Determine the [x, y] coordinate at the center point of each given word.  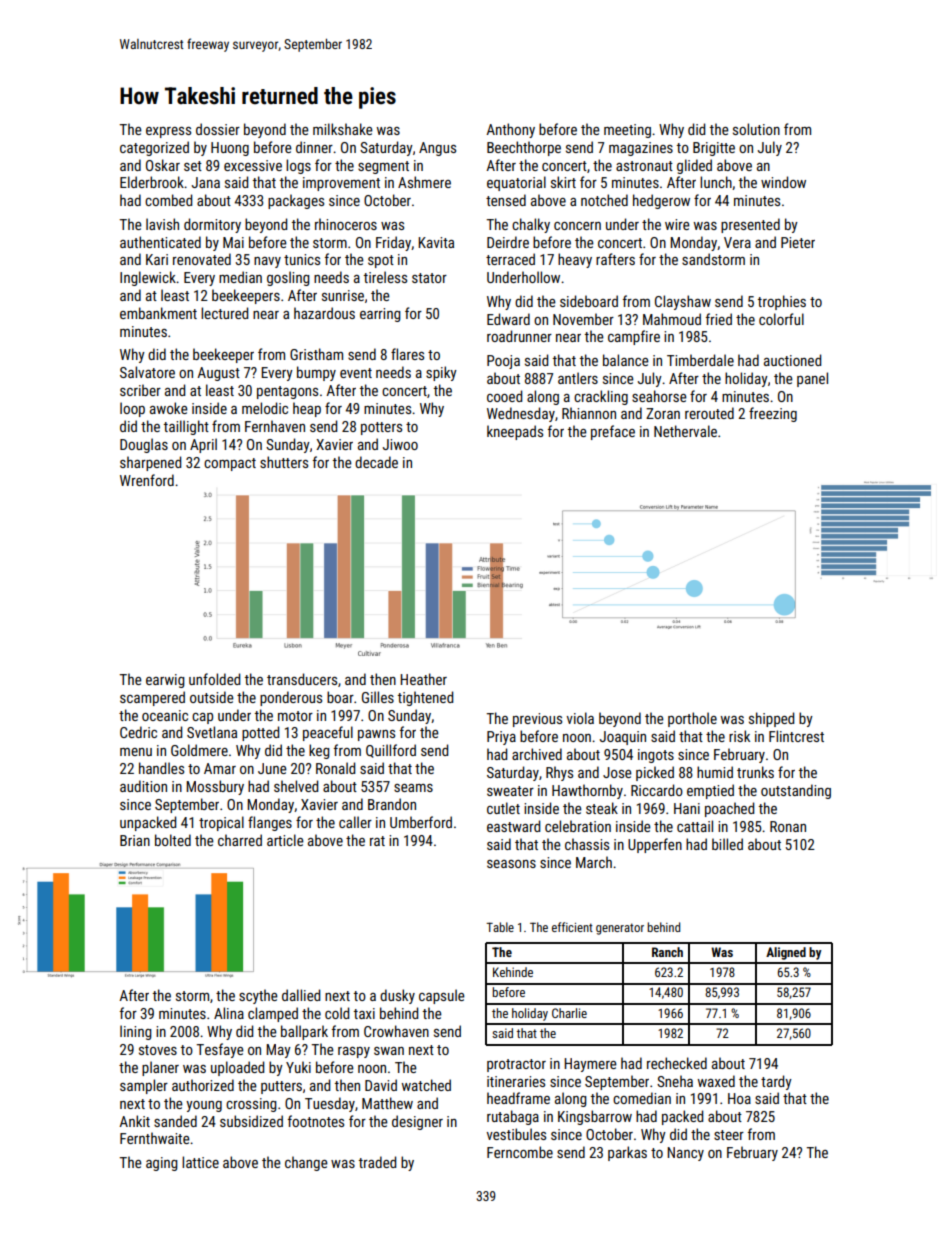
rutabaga [513, 1117]
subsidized [251, 1121]
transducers [302, 679]
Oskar [163, 165]
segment [383, 167]
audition [143, 786]
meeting [627, 131]
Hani [687, 808]
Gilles [378, 697]
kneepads [515, 432]
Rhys [559, 773]
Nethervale [685, 431]
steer [729, 1135]
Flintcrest [796, 736]
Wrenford [147, 480]
